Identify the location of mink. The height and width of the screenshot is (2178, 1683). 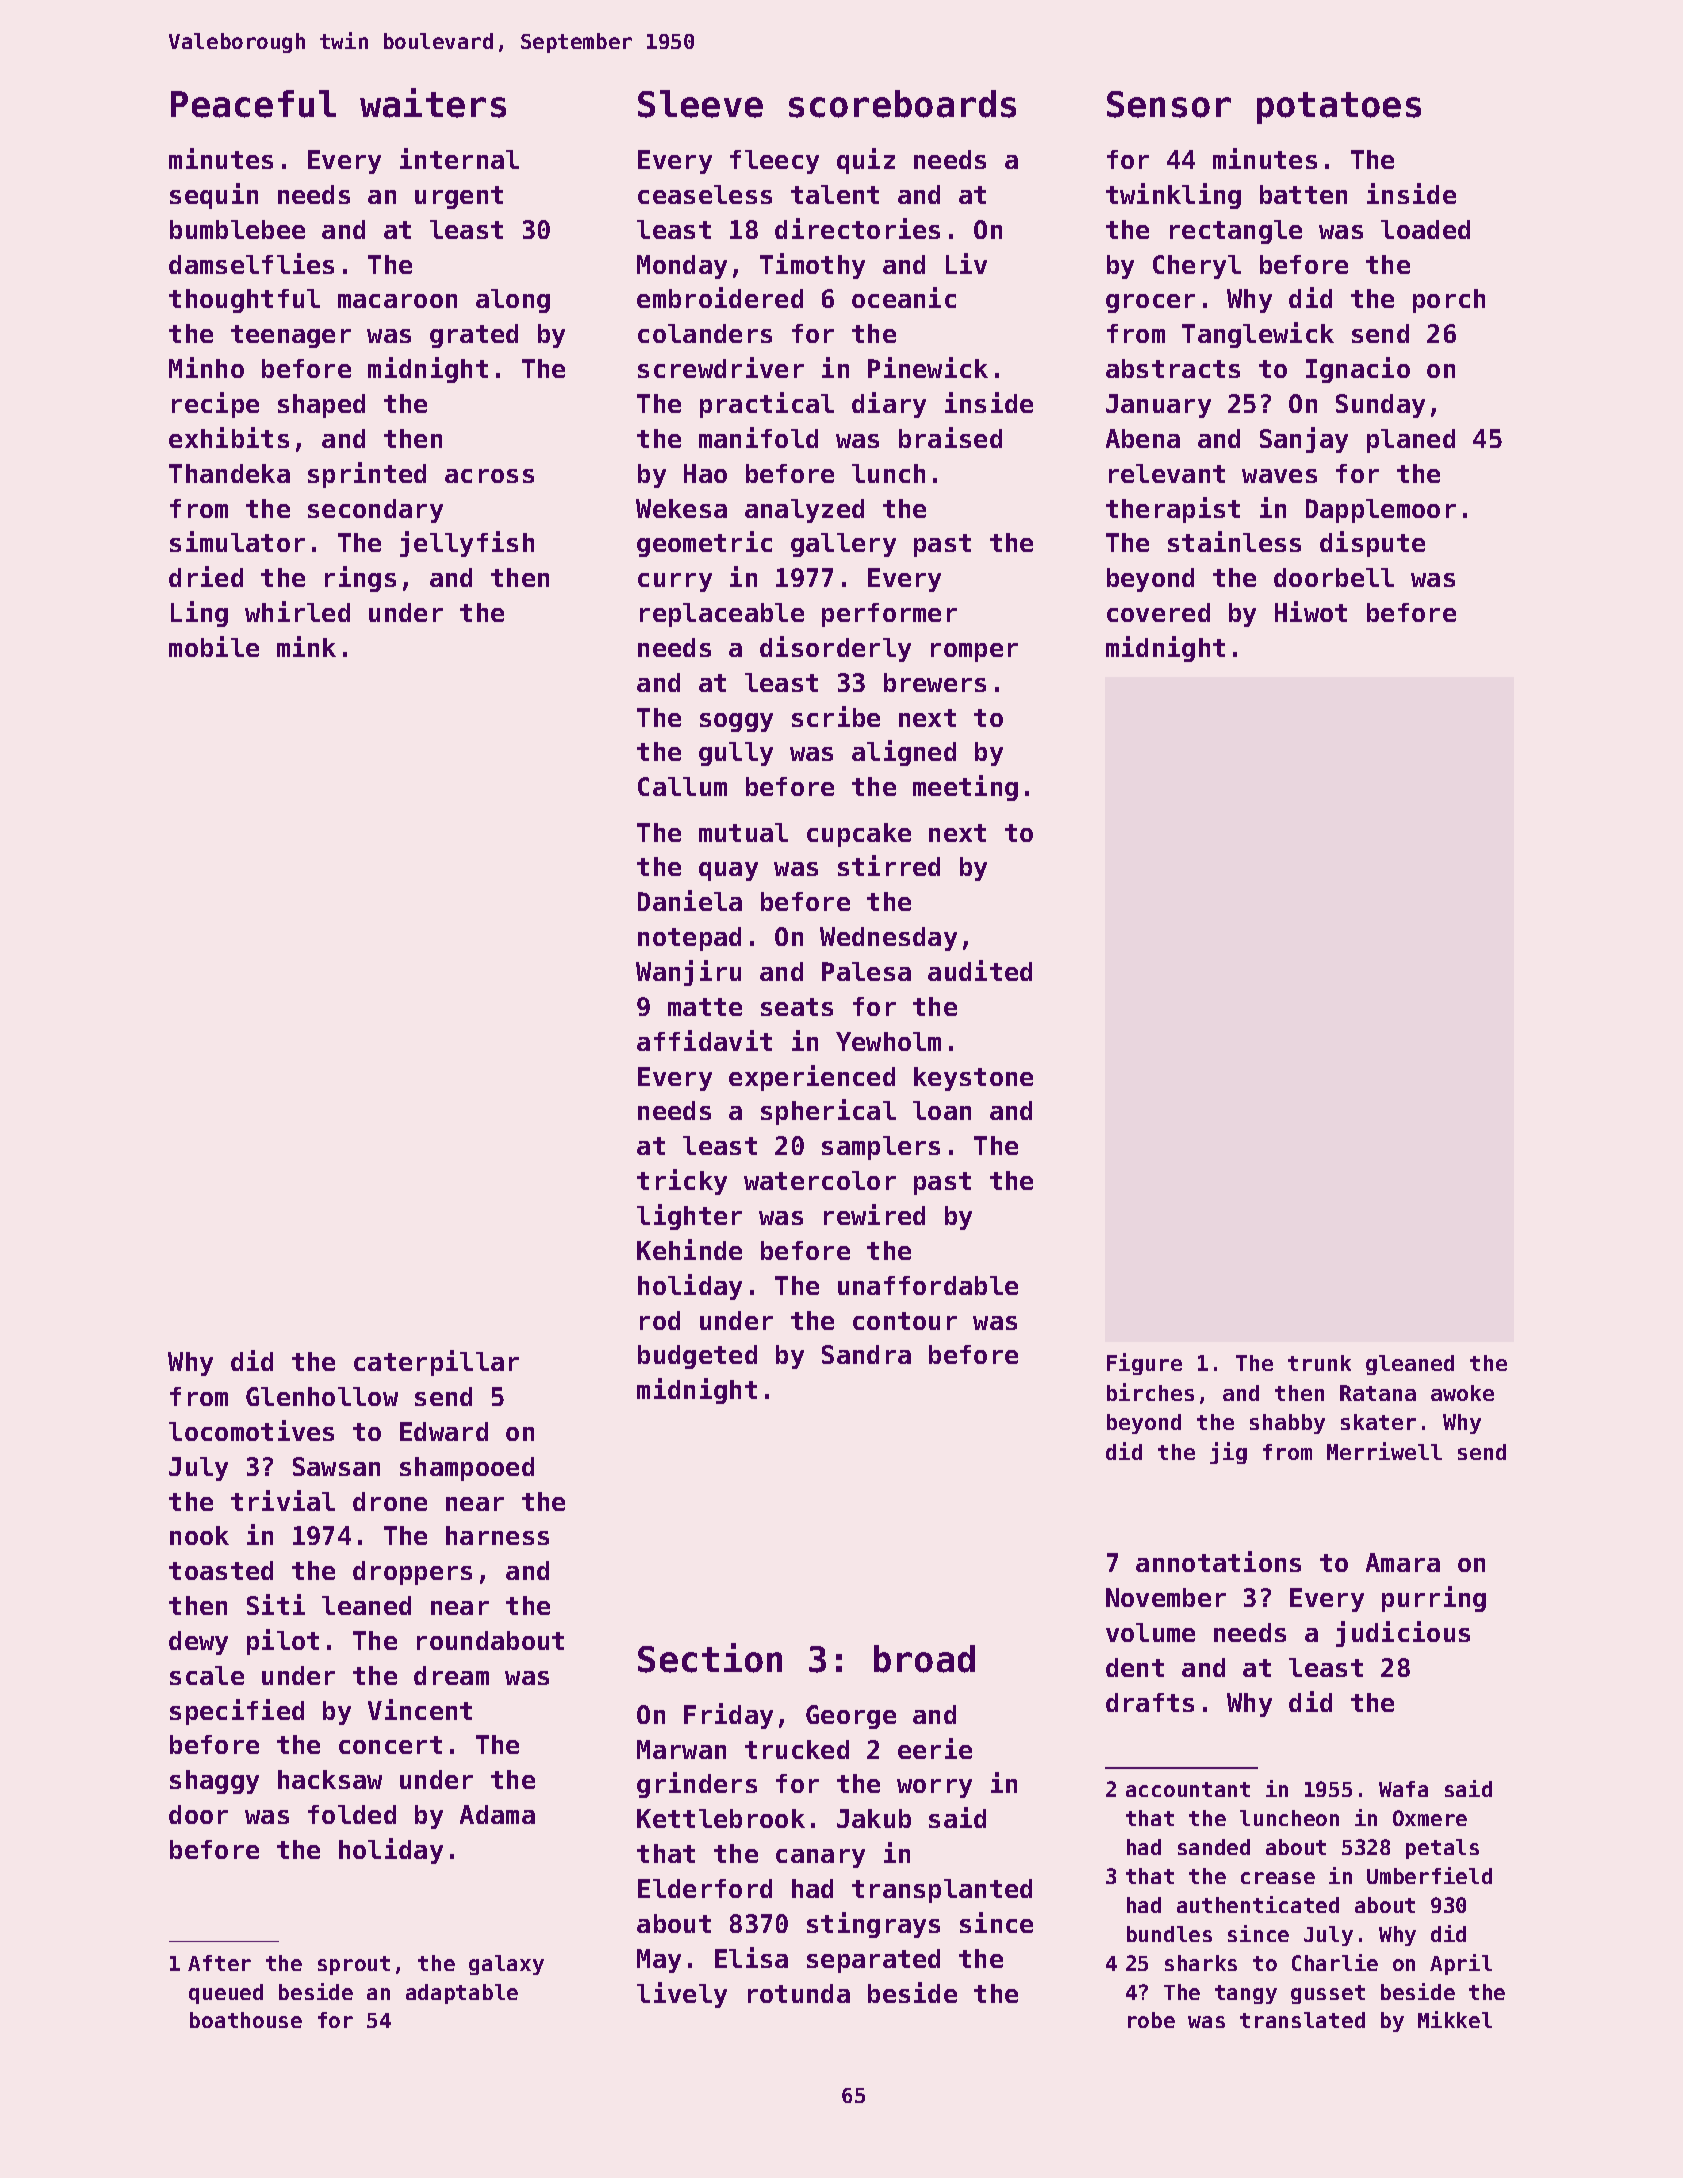
(306, 646).
